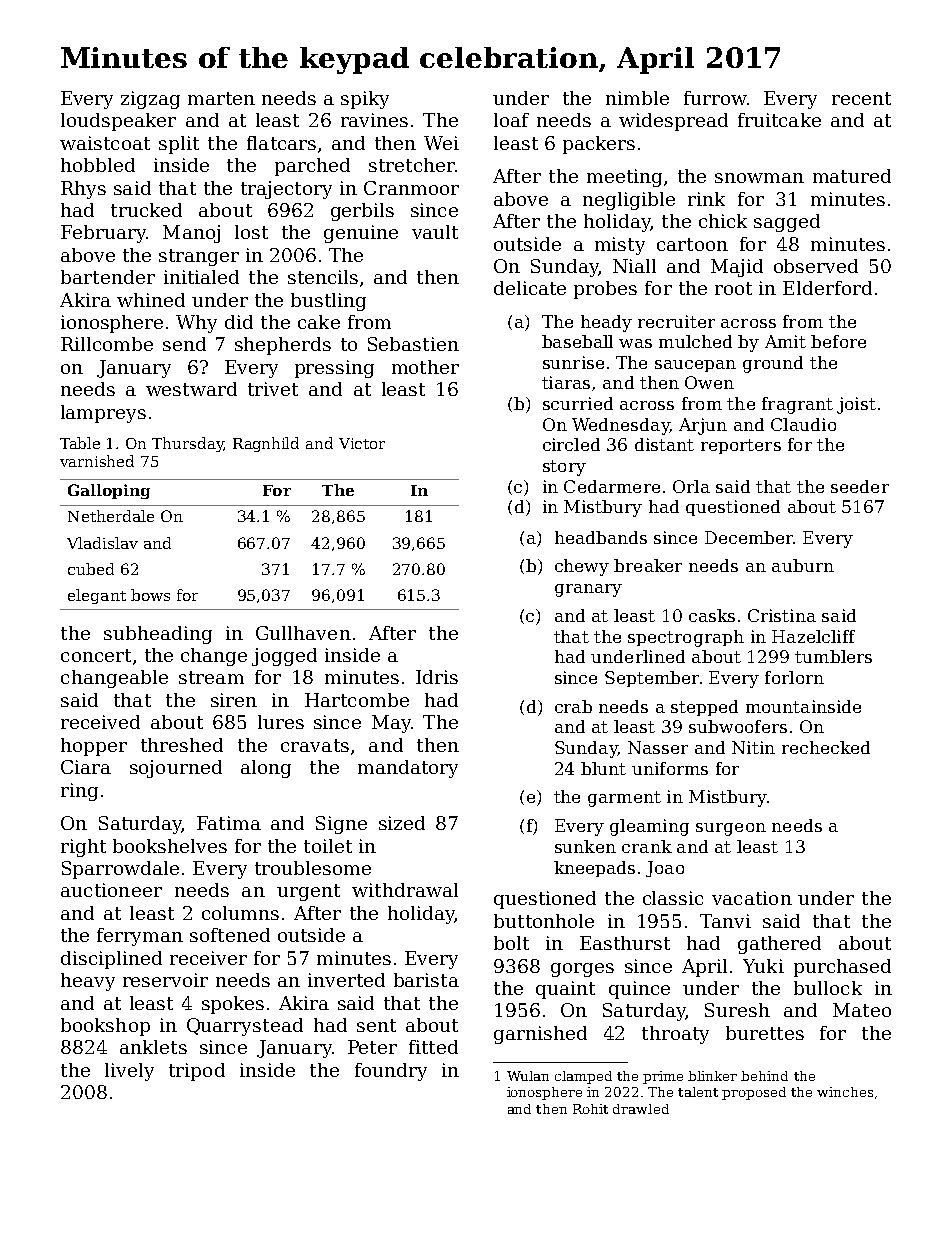  What do you see at coordinates (709, 382) in the screenshot?
I see `Owen` at bounding box center [709, 382].
